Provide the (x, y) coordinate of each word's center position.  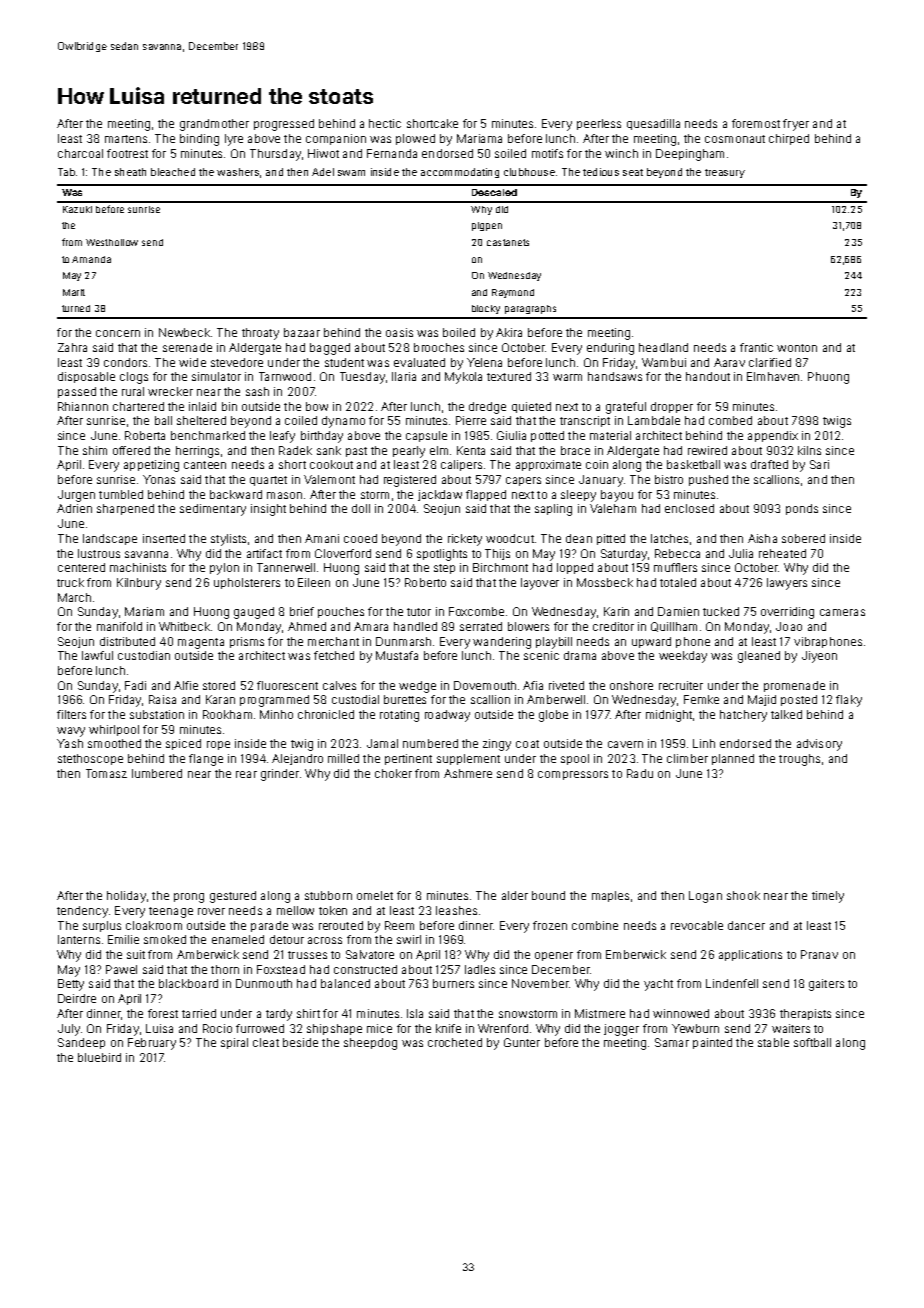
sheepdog (370, 1044)
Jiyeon (819, 657)
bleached (173, 172)
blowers (528, 626)
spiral (234, 1043)
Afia (533, 685)
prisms (247, 642)
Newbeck (184, 332)
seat (633, 172)
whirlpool (114, 730)
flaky (849, 701)
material (610, 435)
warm (567, 377)
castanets (508, 242)
